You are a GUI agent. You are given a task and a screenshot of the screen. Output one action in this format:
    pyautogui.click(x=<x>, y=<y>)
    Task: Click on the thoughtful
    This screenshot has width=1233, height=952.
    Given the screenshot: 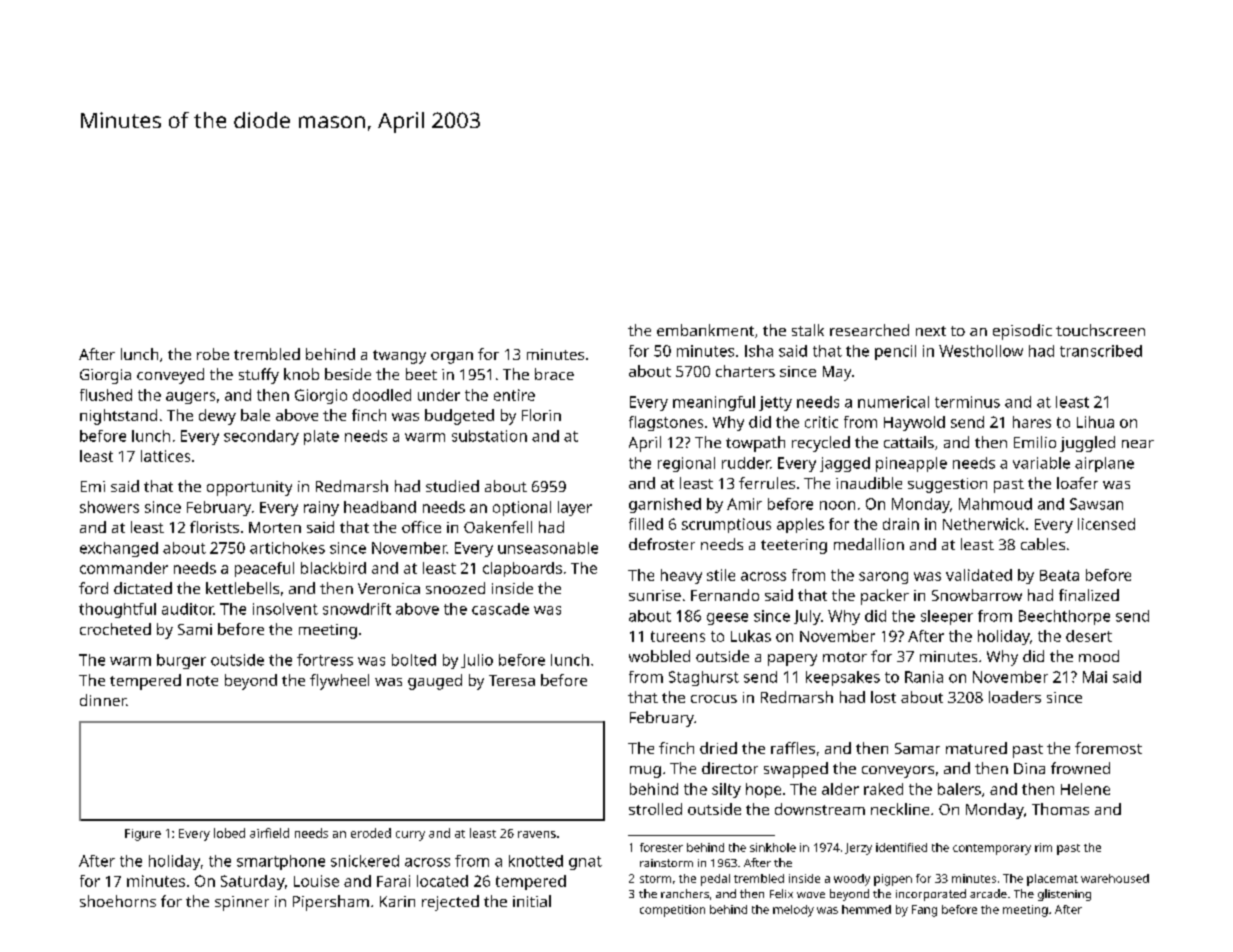 What is the action you would take?
    pyautogui.click(x=117, y=610)
